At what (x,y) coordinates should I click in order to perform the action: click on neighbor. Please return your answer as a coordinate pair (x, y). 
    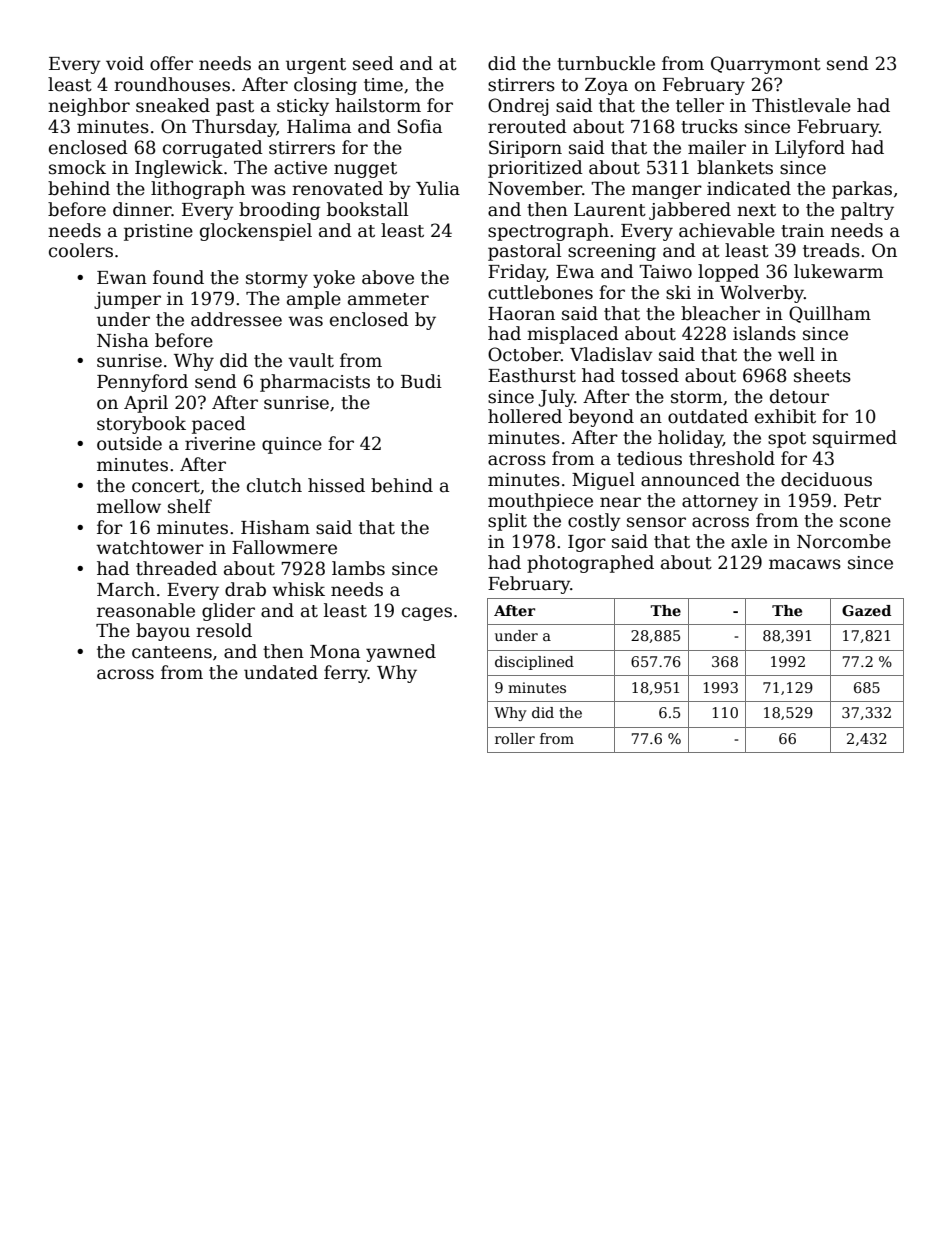
    Looking at the image, I should click on (89, 107).
